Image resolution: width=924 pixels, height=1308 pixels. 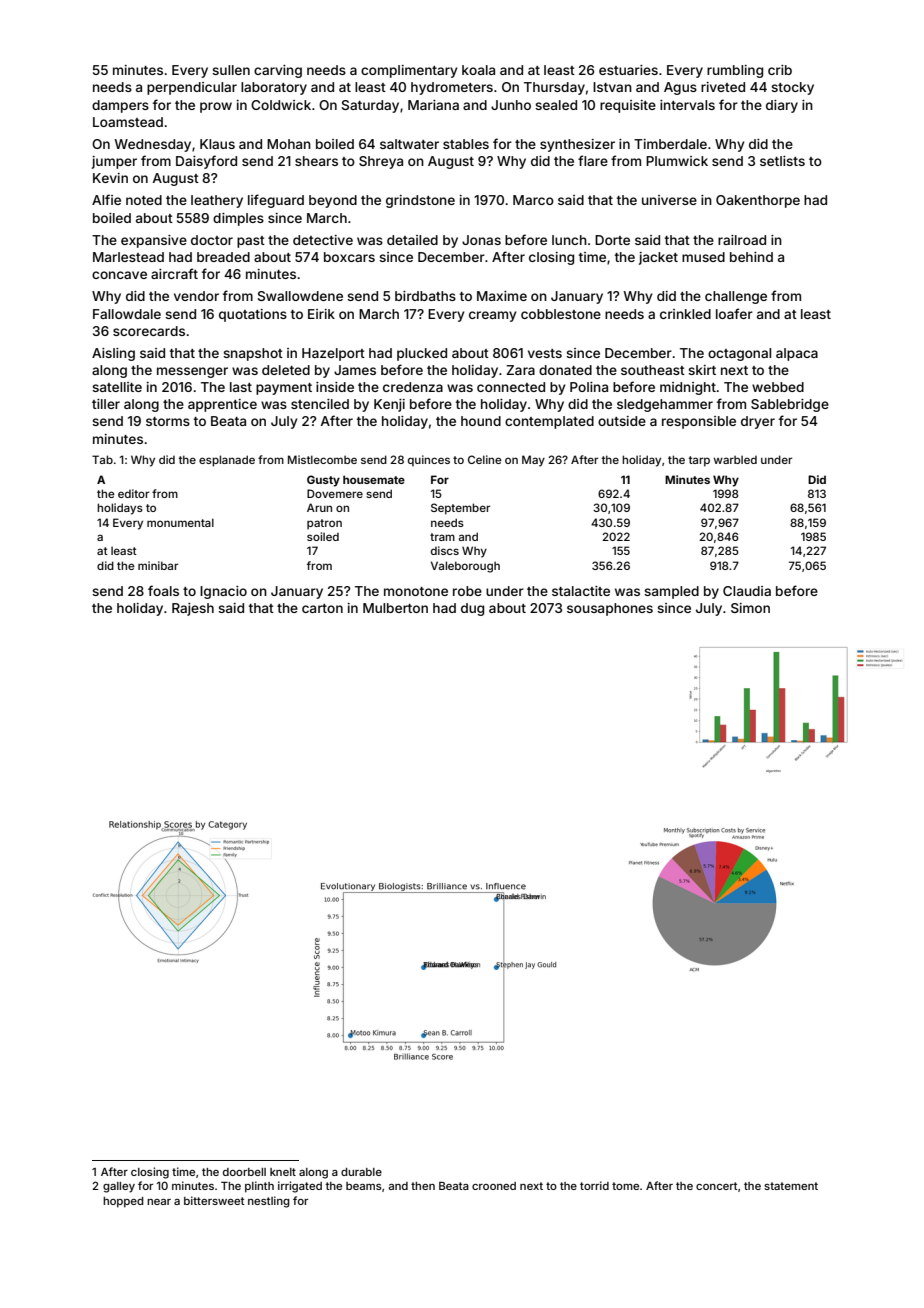 What do you see at coordinates (717, 1186) in the document?
I see `concert` at bounding box center [717, 1186].
